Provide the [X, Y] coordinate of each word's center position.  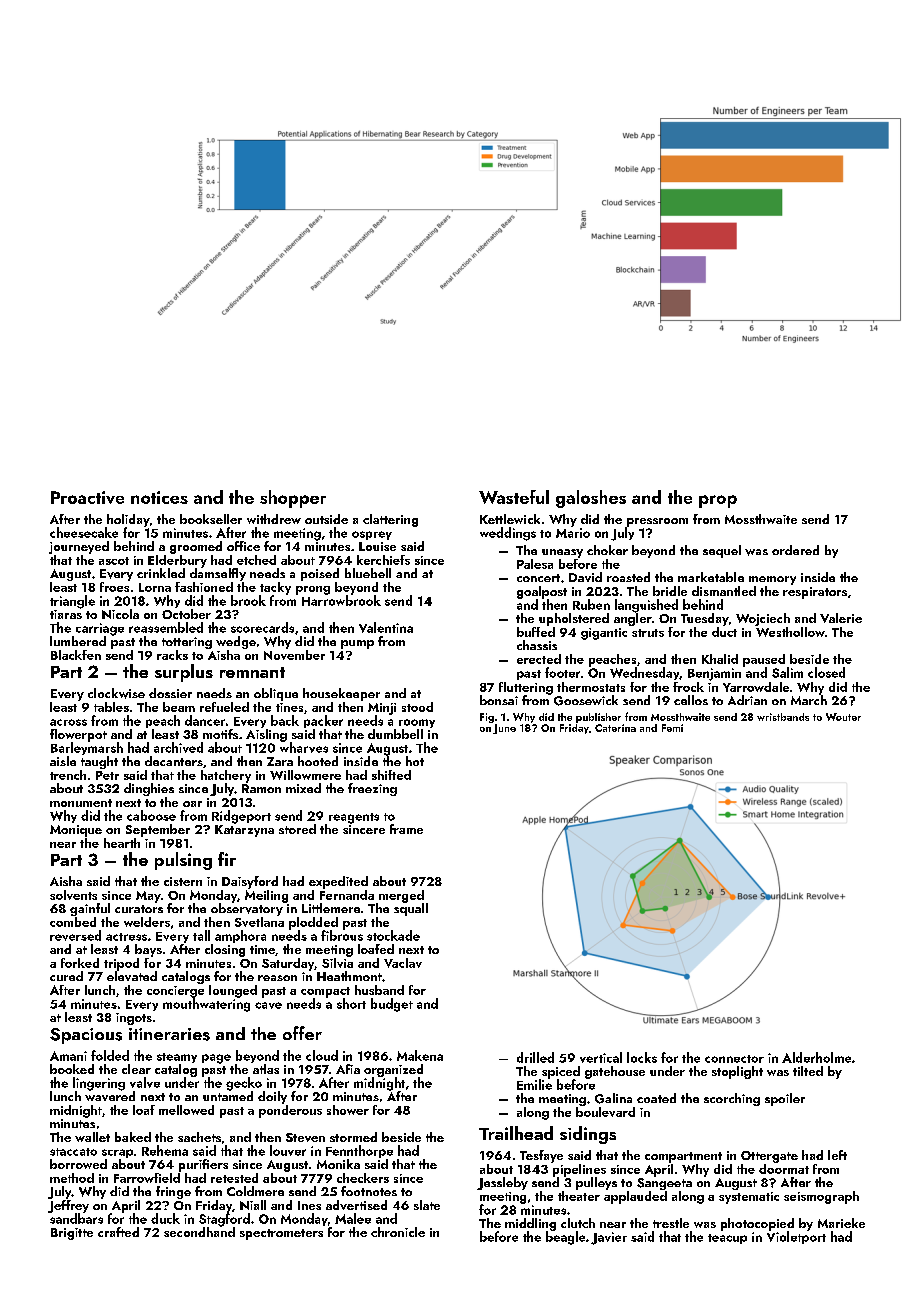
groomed [196, 547]
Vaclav [403, 963]
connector [734, 1059]
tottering [187, 643]
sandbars [76, 1218]
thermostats [591, 687]
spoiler [785, 1099]
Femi [672, 728]
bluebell [368, 573]
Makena [420, 1055]
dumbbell [395, 734]
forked [80, 963]
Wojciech [763, 619]
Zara [280, 761]
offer [302, 1033]
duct [724, 632]
